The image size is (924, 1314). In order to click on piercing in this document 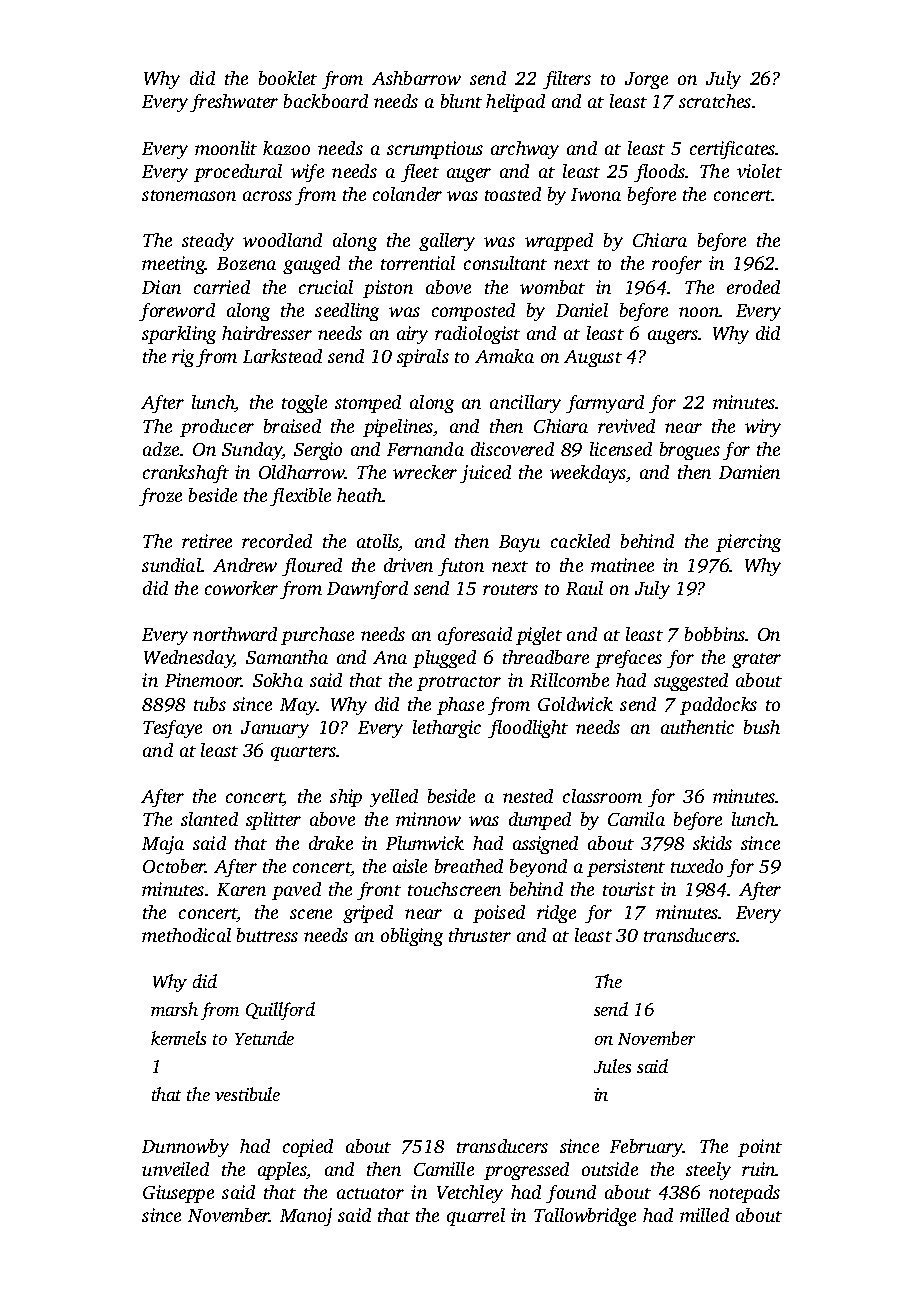, I will do `click(748, 543)`.
